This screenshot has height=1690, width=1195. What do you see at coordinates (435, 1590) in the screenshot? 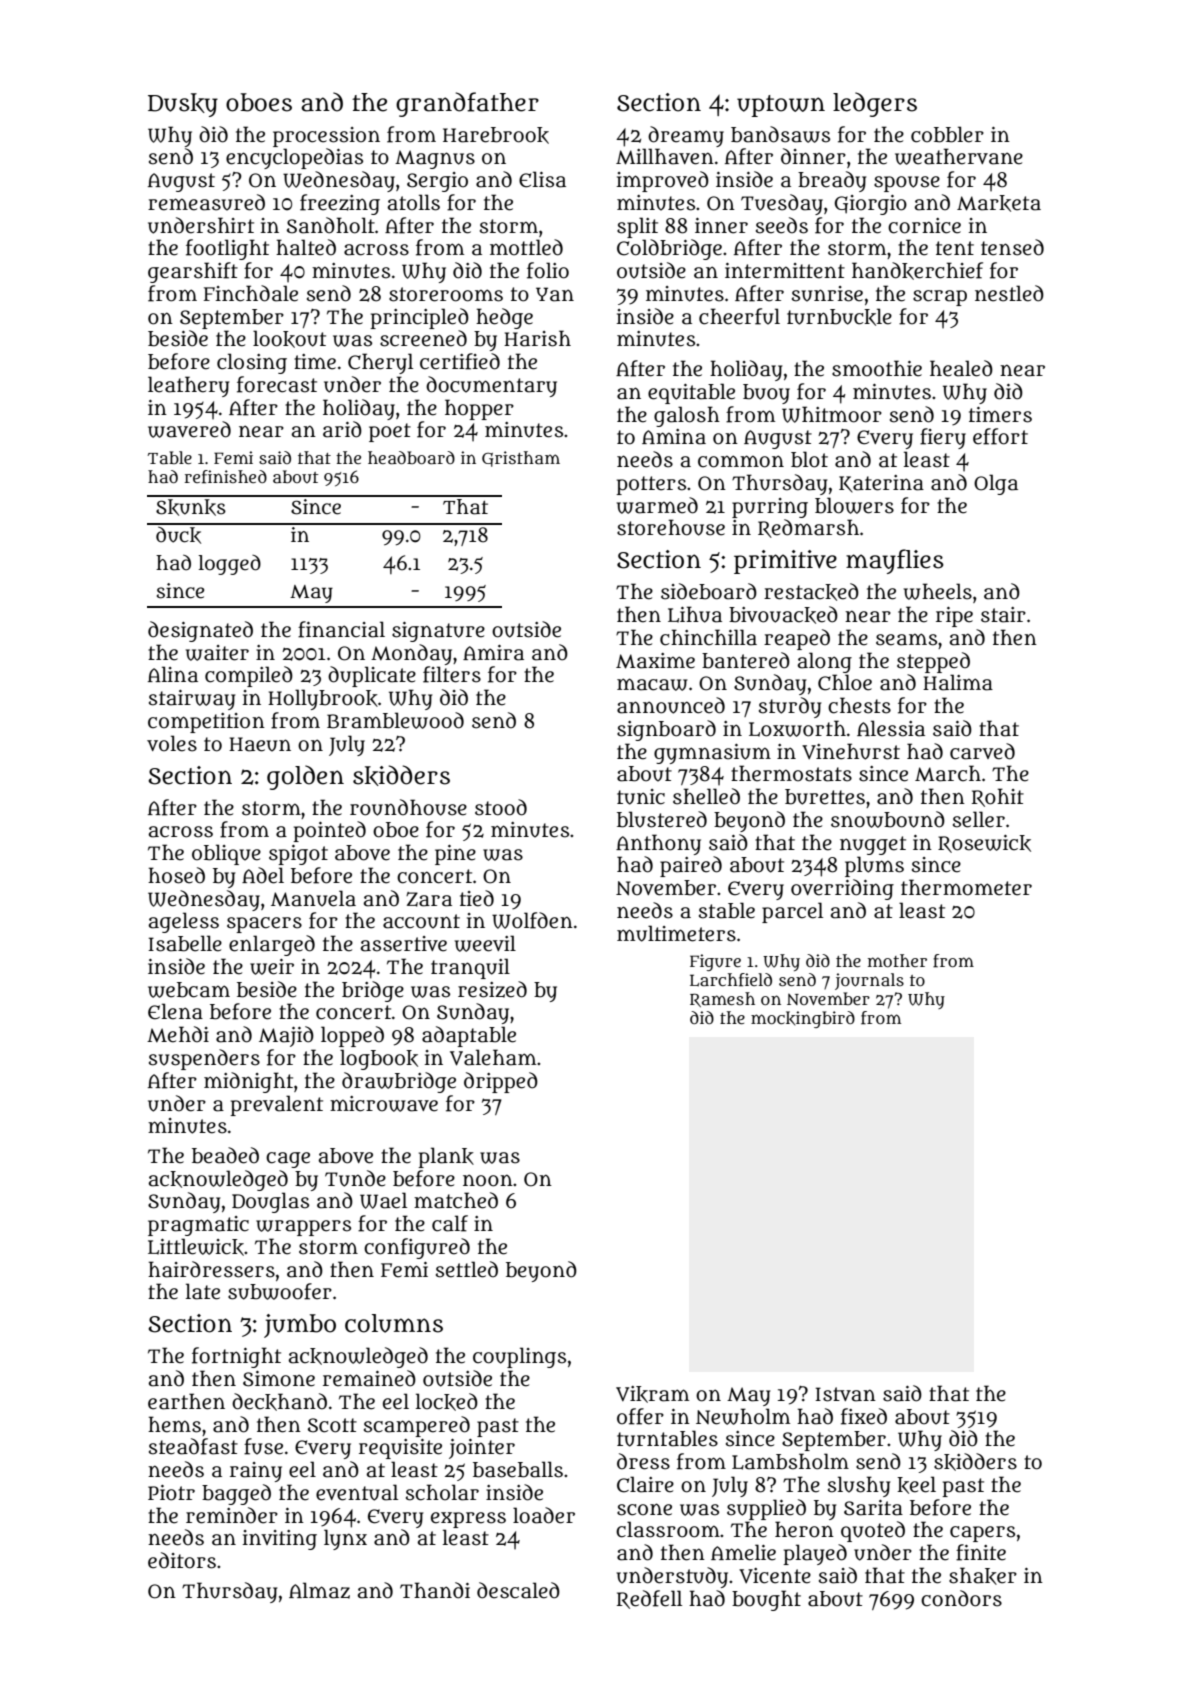
I see `Thandi` at bounding box center [435, 1590].
